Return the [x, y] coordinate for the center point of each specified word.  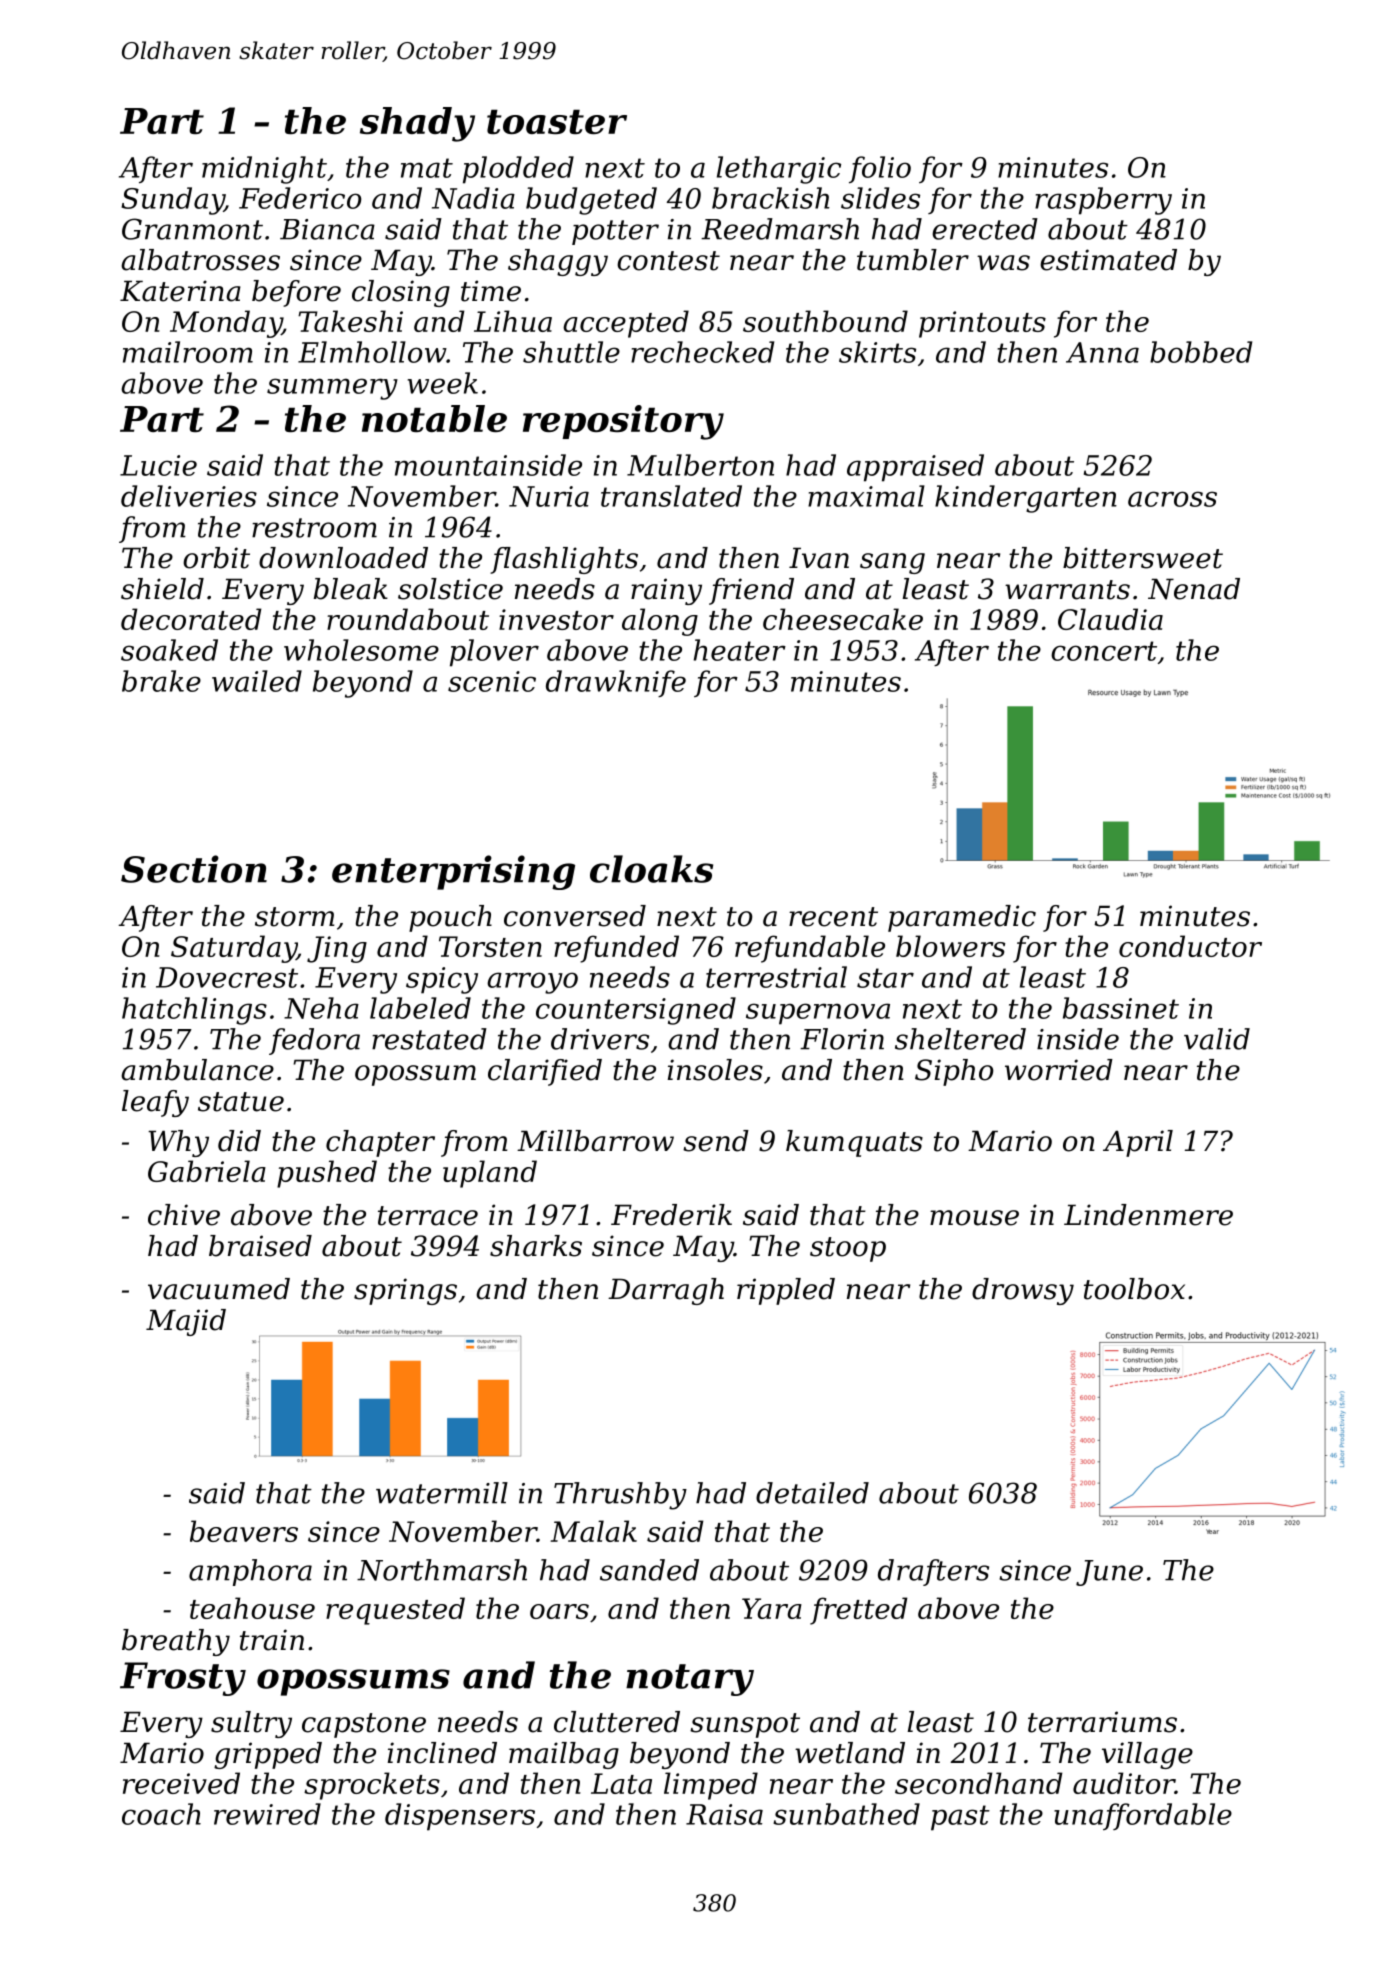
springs [405, 1291]
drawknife [616, 683]
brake [161, 681]
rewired [267, 1814]
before [296, 293]
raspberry [1103, 201]
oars [559, 1611]
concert [1104, 651]
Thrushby [620, 1496]
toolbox [1134, 1289]
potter [615, 232]
